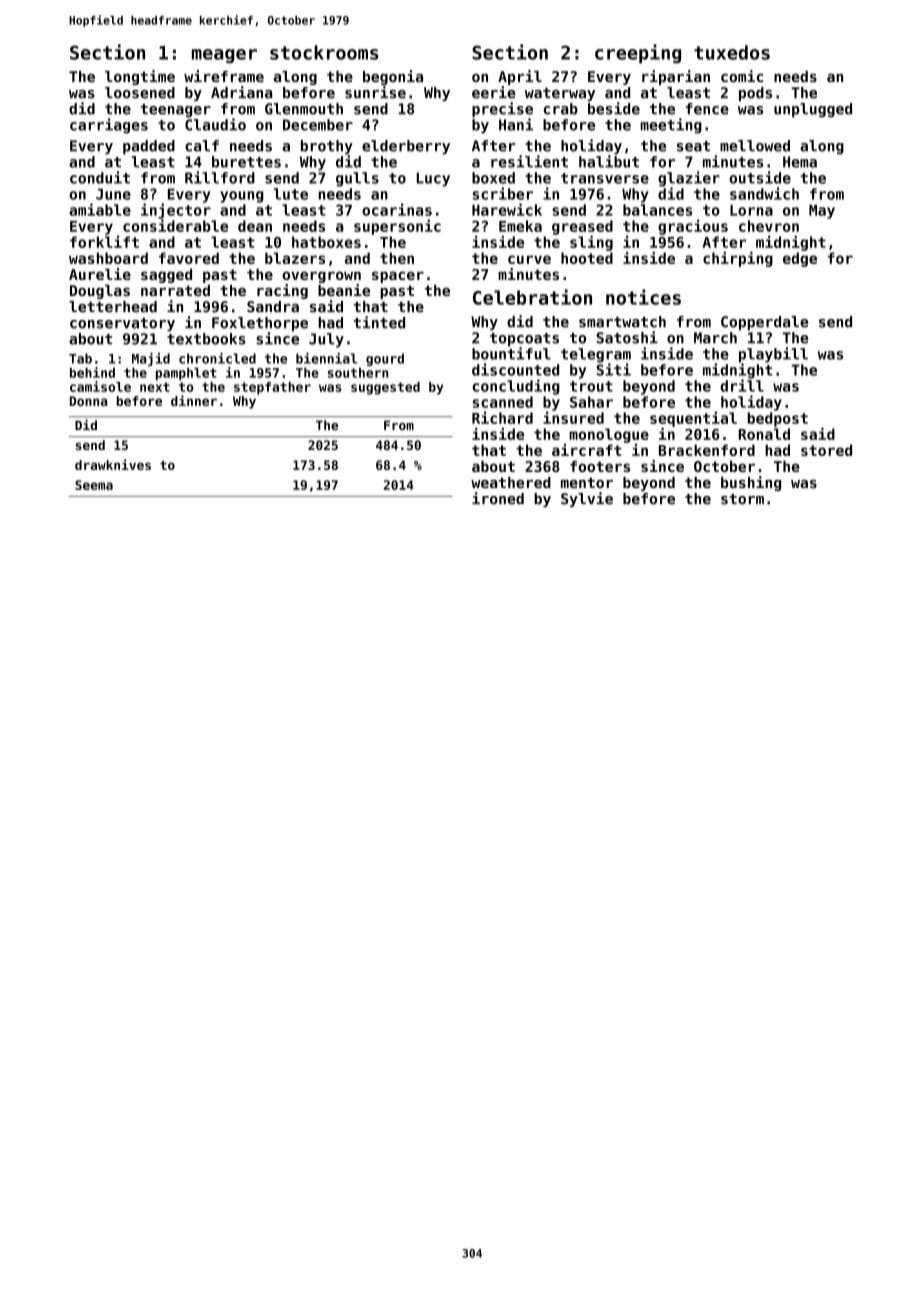 This screenshot has width=924, height=1308. What do you see at coordinates (532, 297) in the screenshot?
I see `Celebration` at bounding box center [532, 297].
